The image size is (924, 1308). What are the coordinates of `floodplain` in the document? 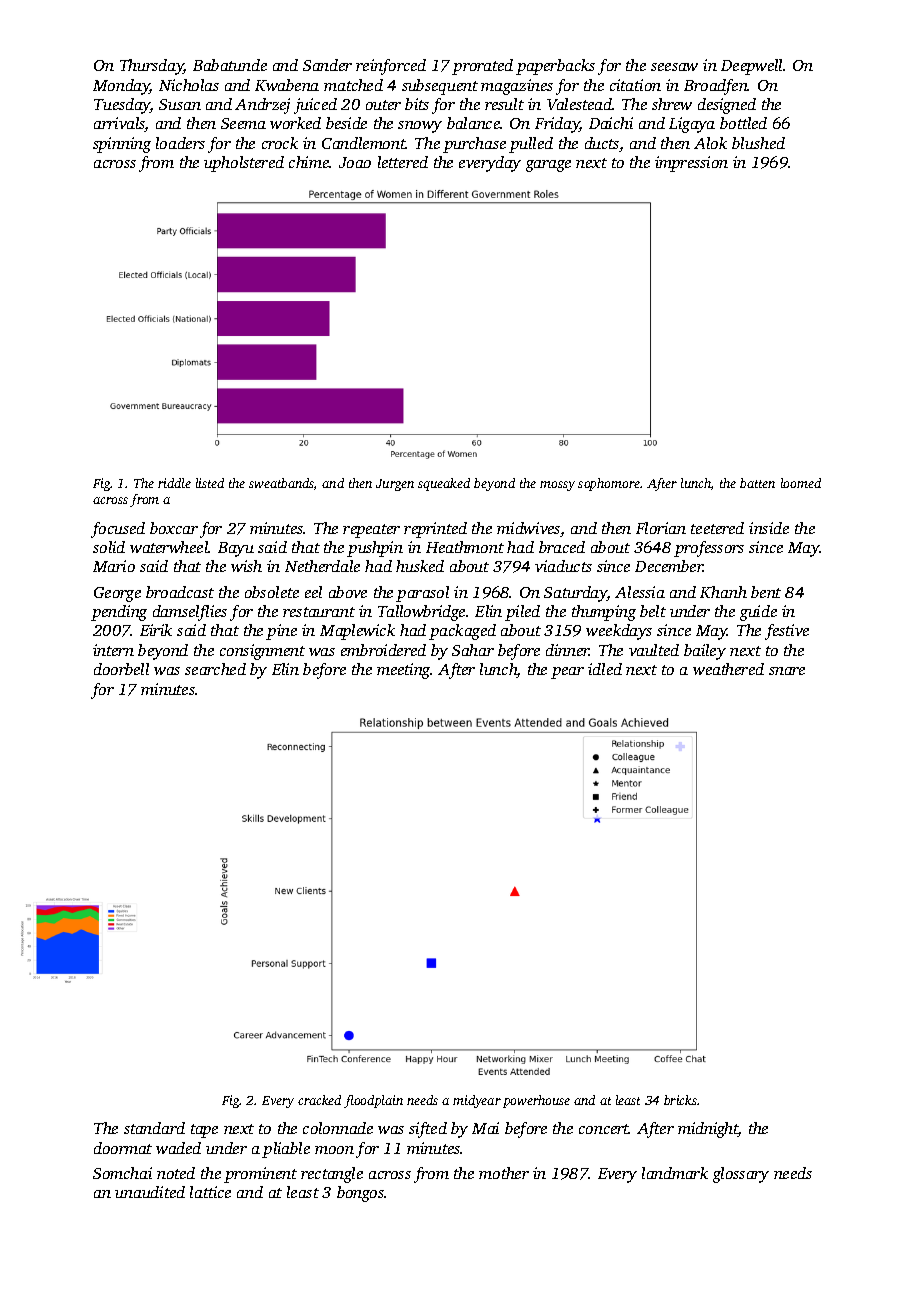 It's located at (373, 1101).
